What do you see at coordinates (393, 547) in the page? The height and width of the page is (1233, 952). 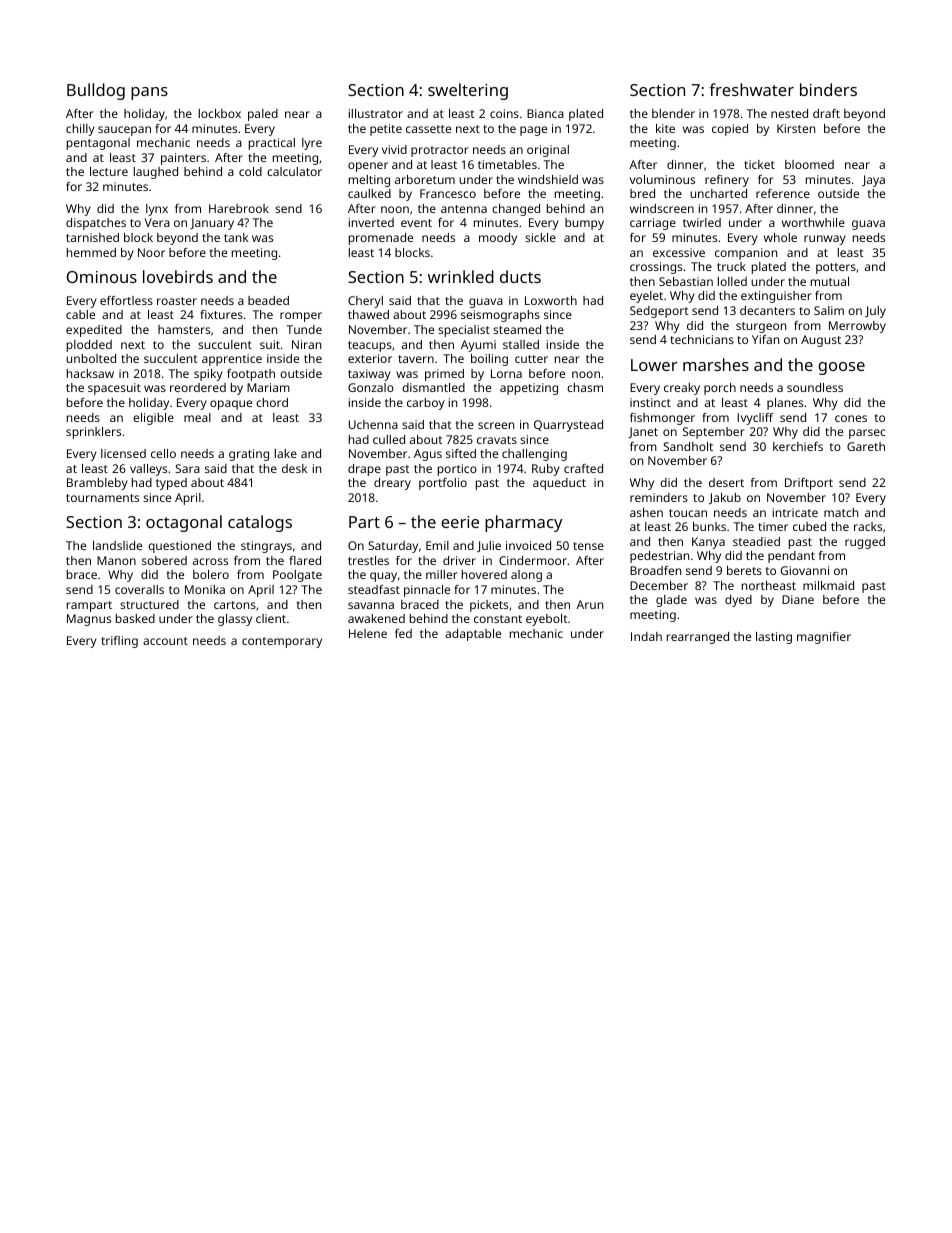 I see `Saturday` at bounding box center [393, 547].
